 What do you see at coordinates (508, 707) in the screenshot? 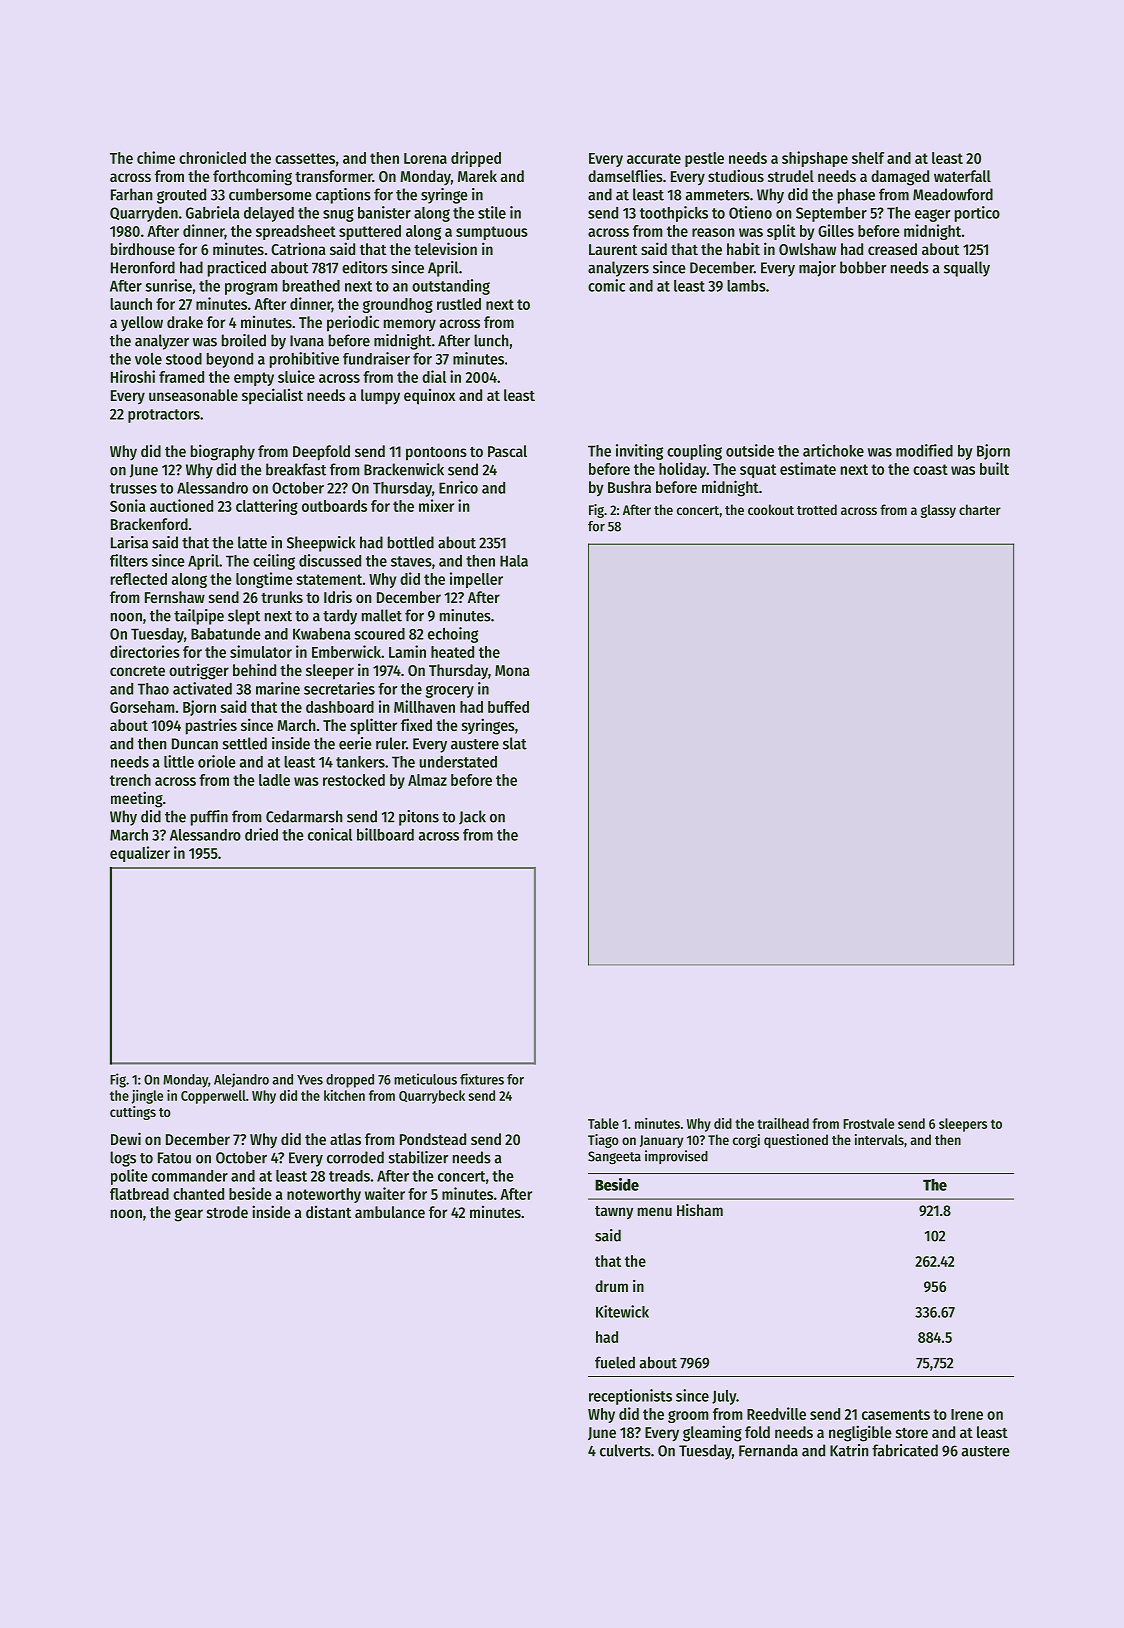
I see `buffed` at bounding box center [508, 707].
